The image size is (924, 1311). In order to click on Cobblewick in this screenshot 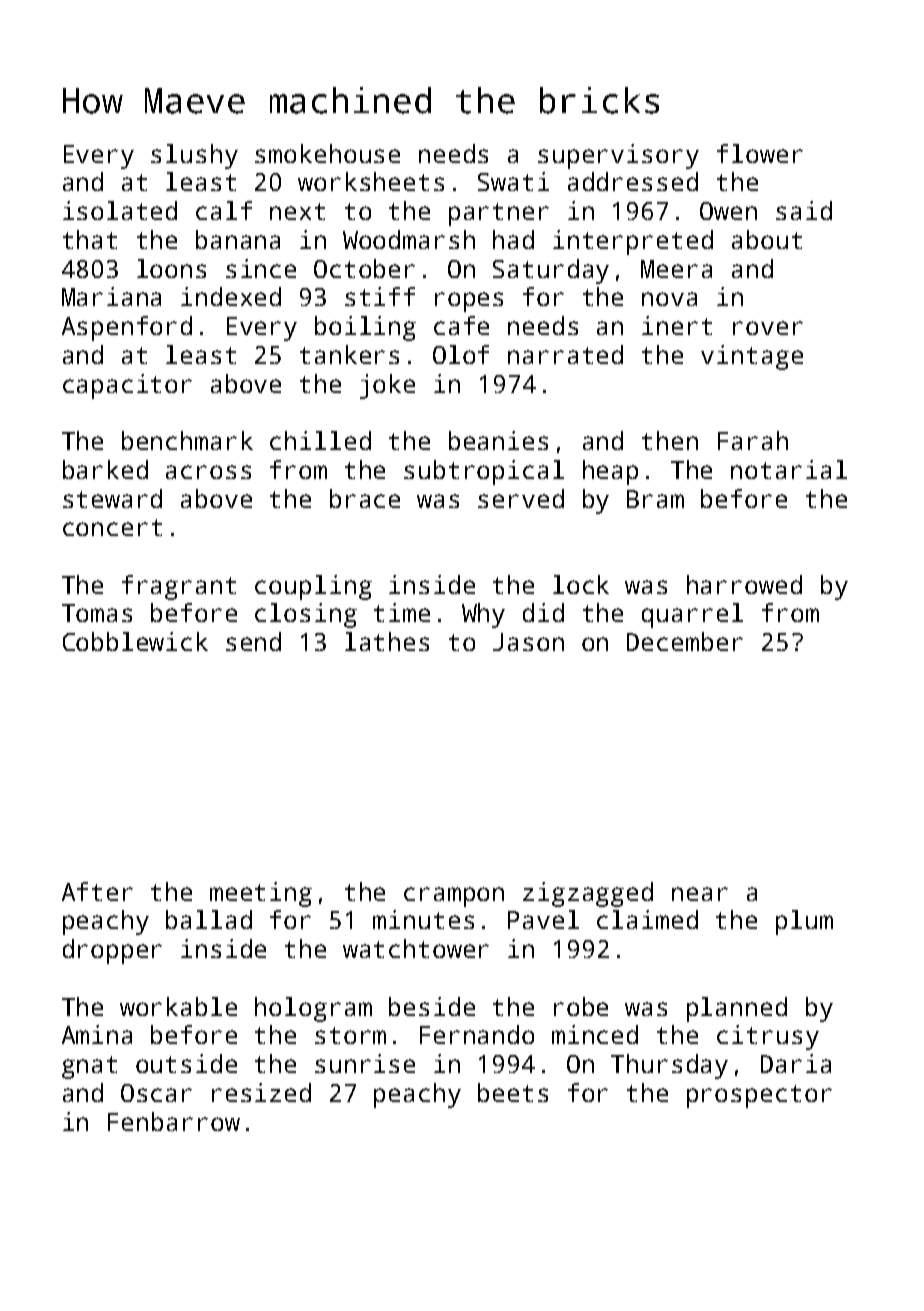, I will do `click(135, 641)`.
